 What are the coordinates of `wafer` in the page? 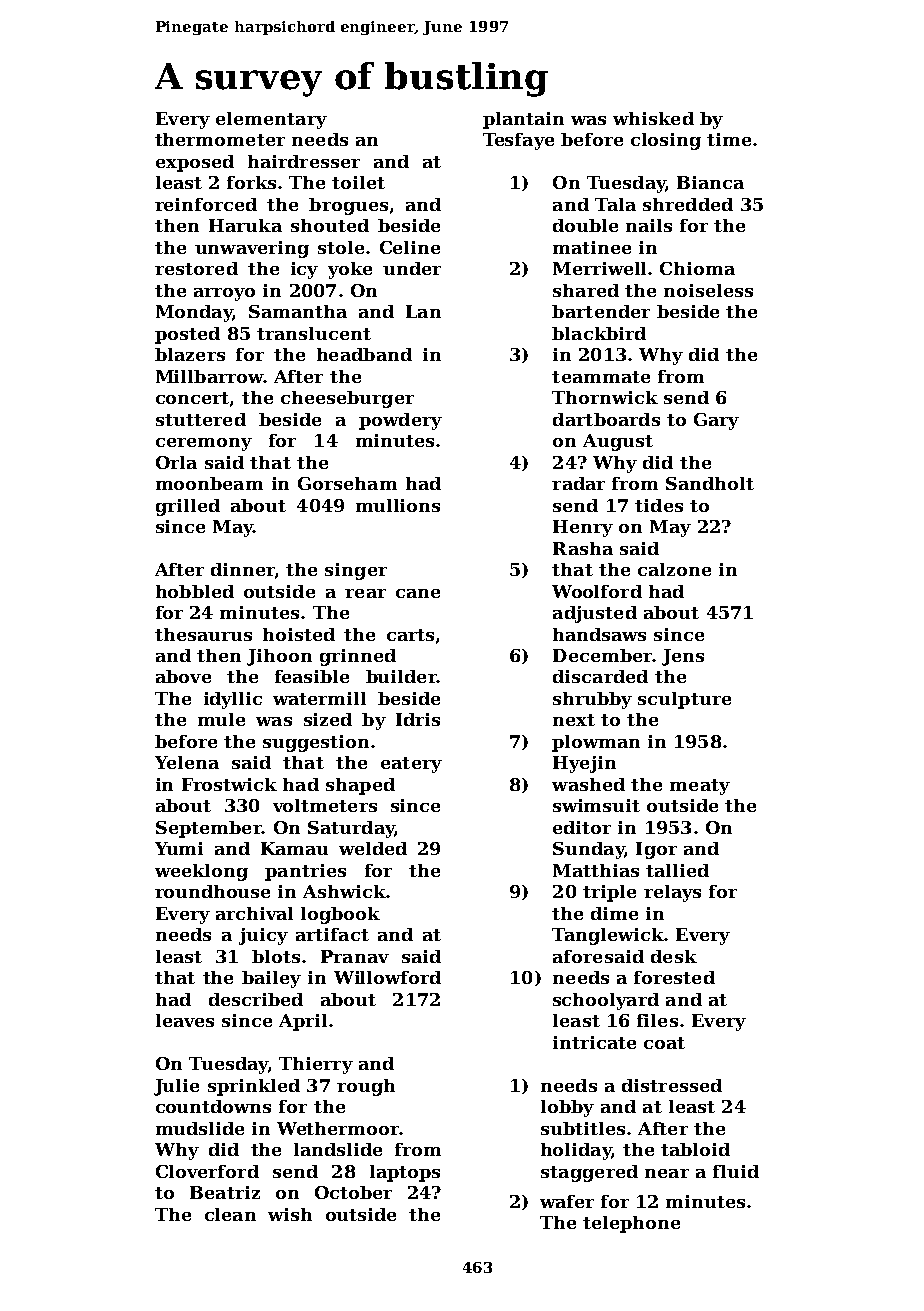 It's located at (567, 1201).
